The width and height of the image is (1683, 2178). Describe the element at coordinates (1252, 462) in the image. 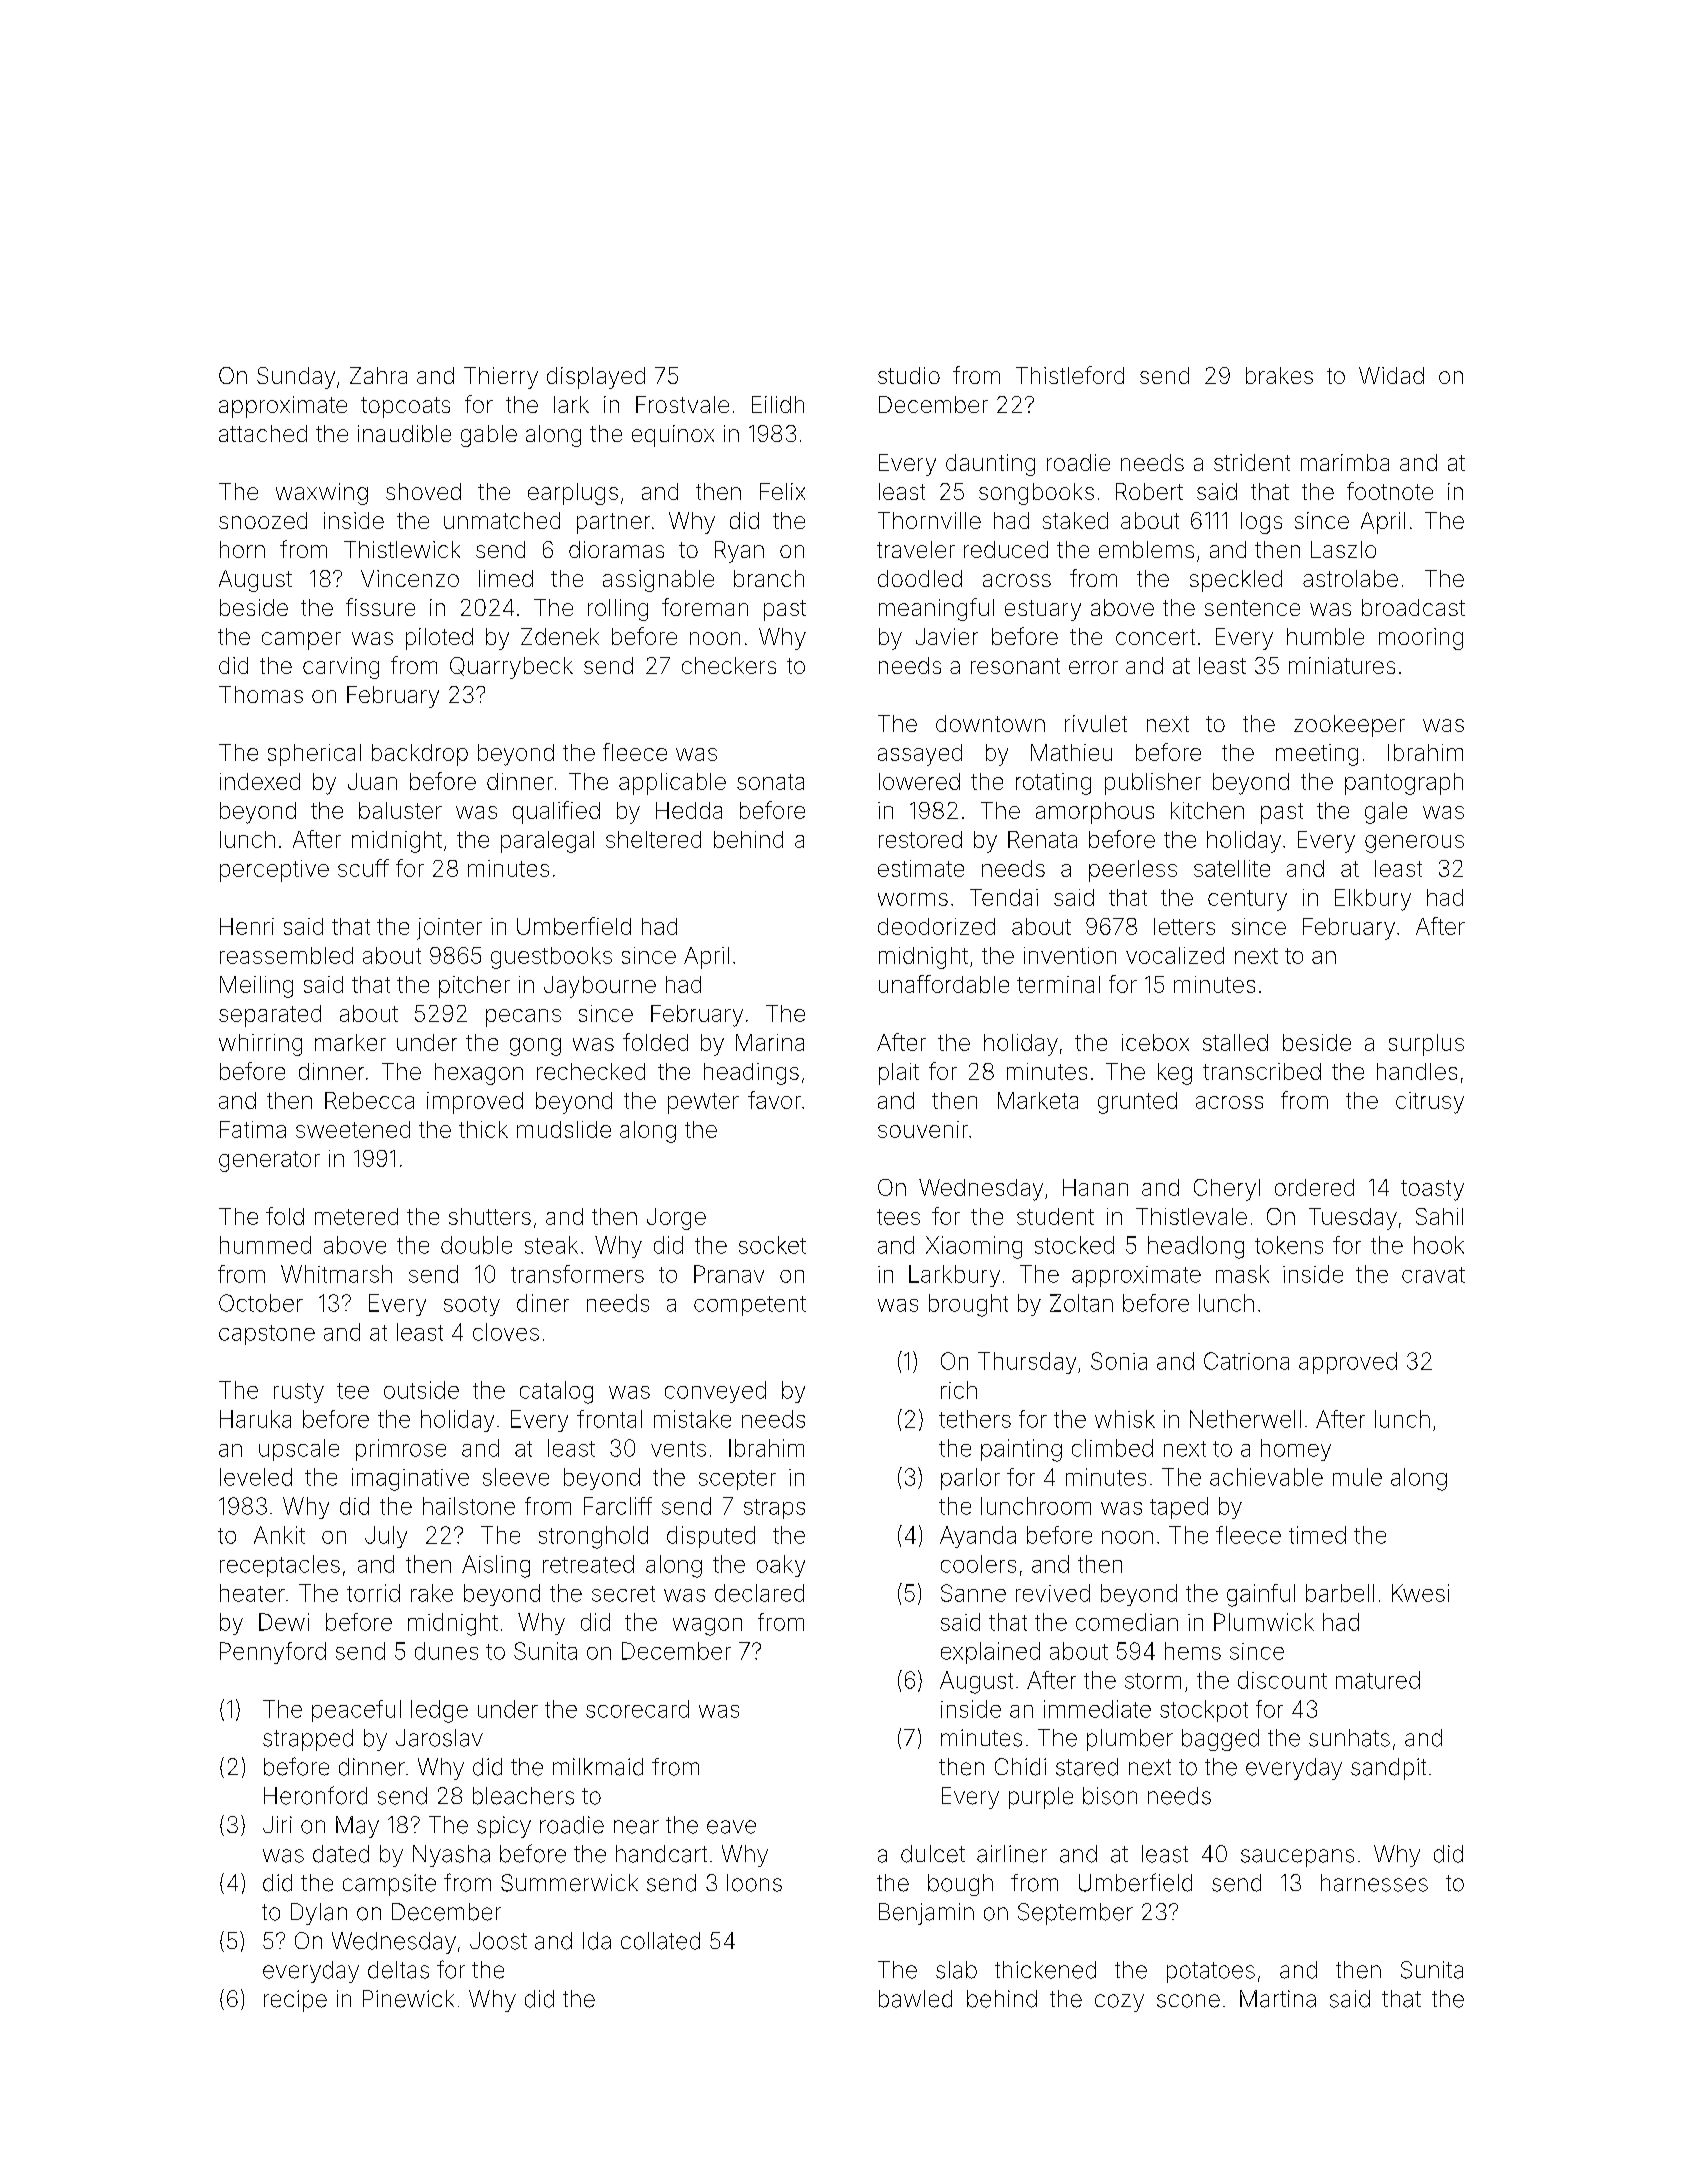

I see `strident` at that location.
